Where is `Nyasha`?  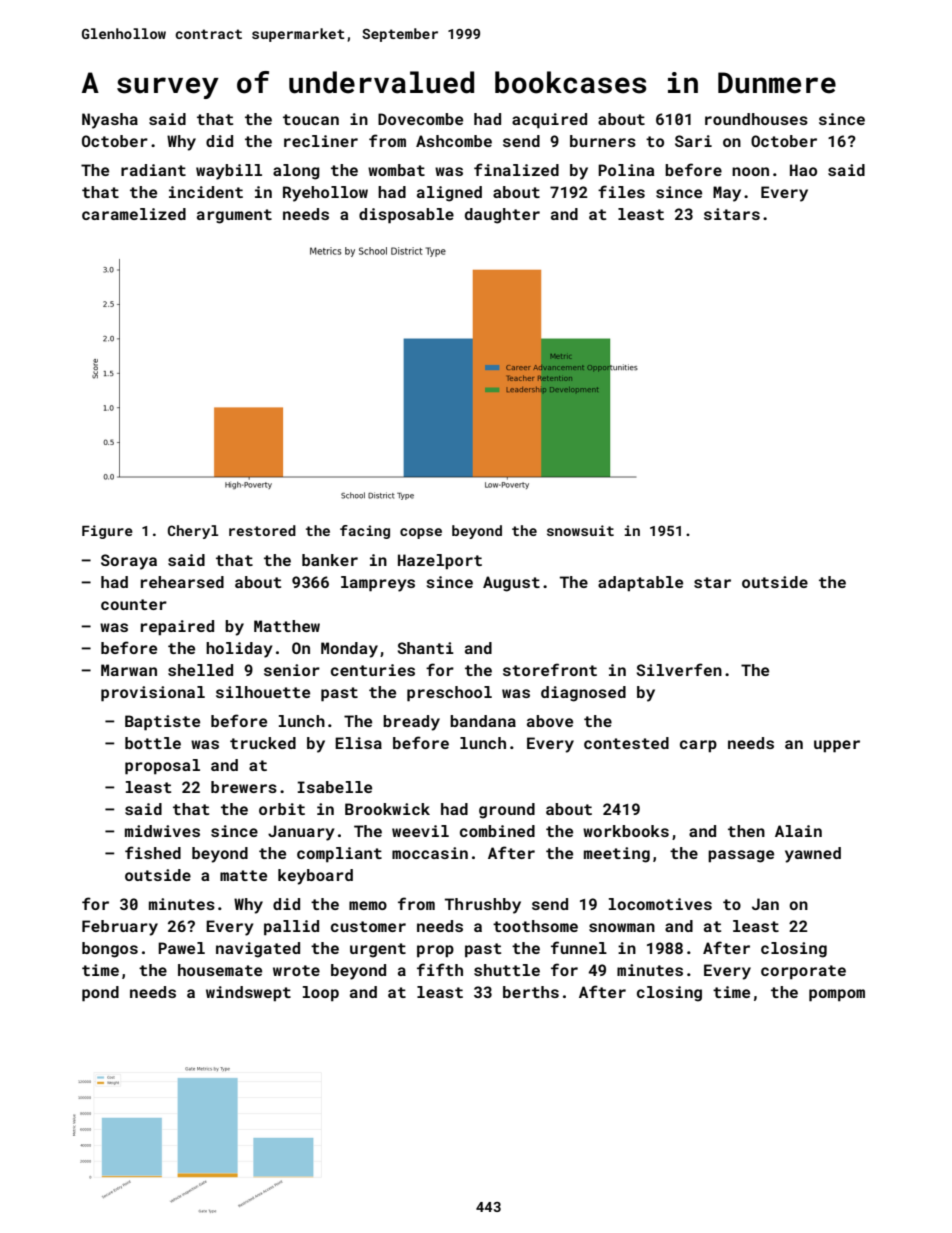 Nyasha is located at coordinates (110, 121).
